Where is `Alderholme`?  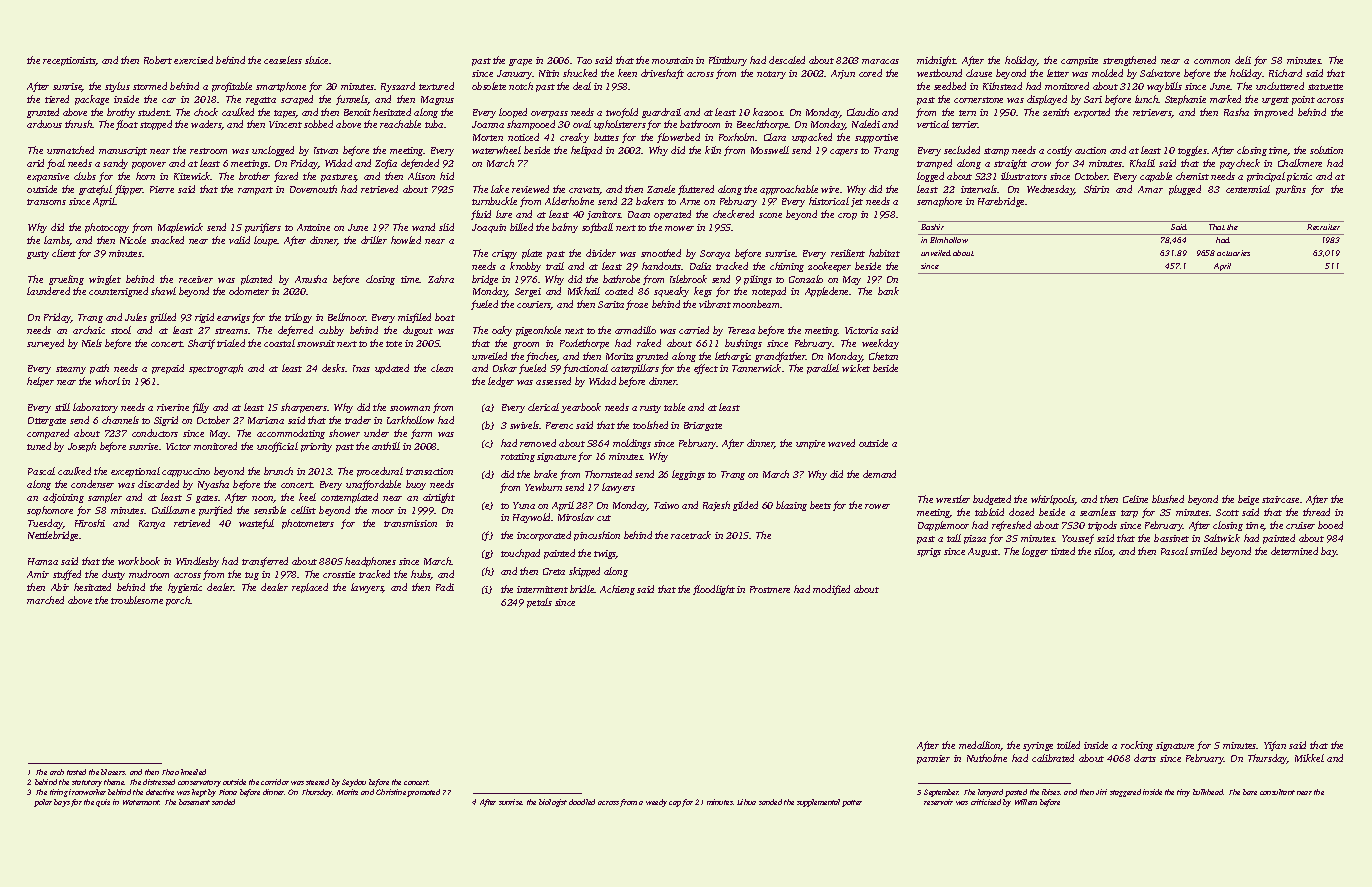 Alderholme is located at coordinates (569, 201).
